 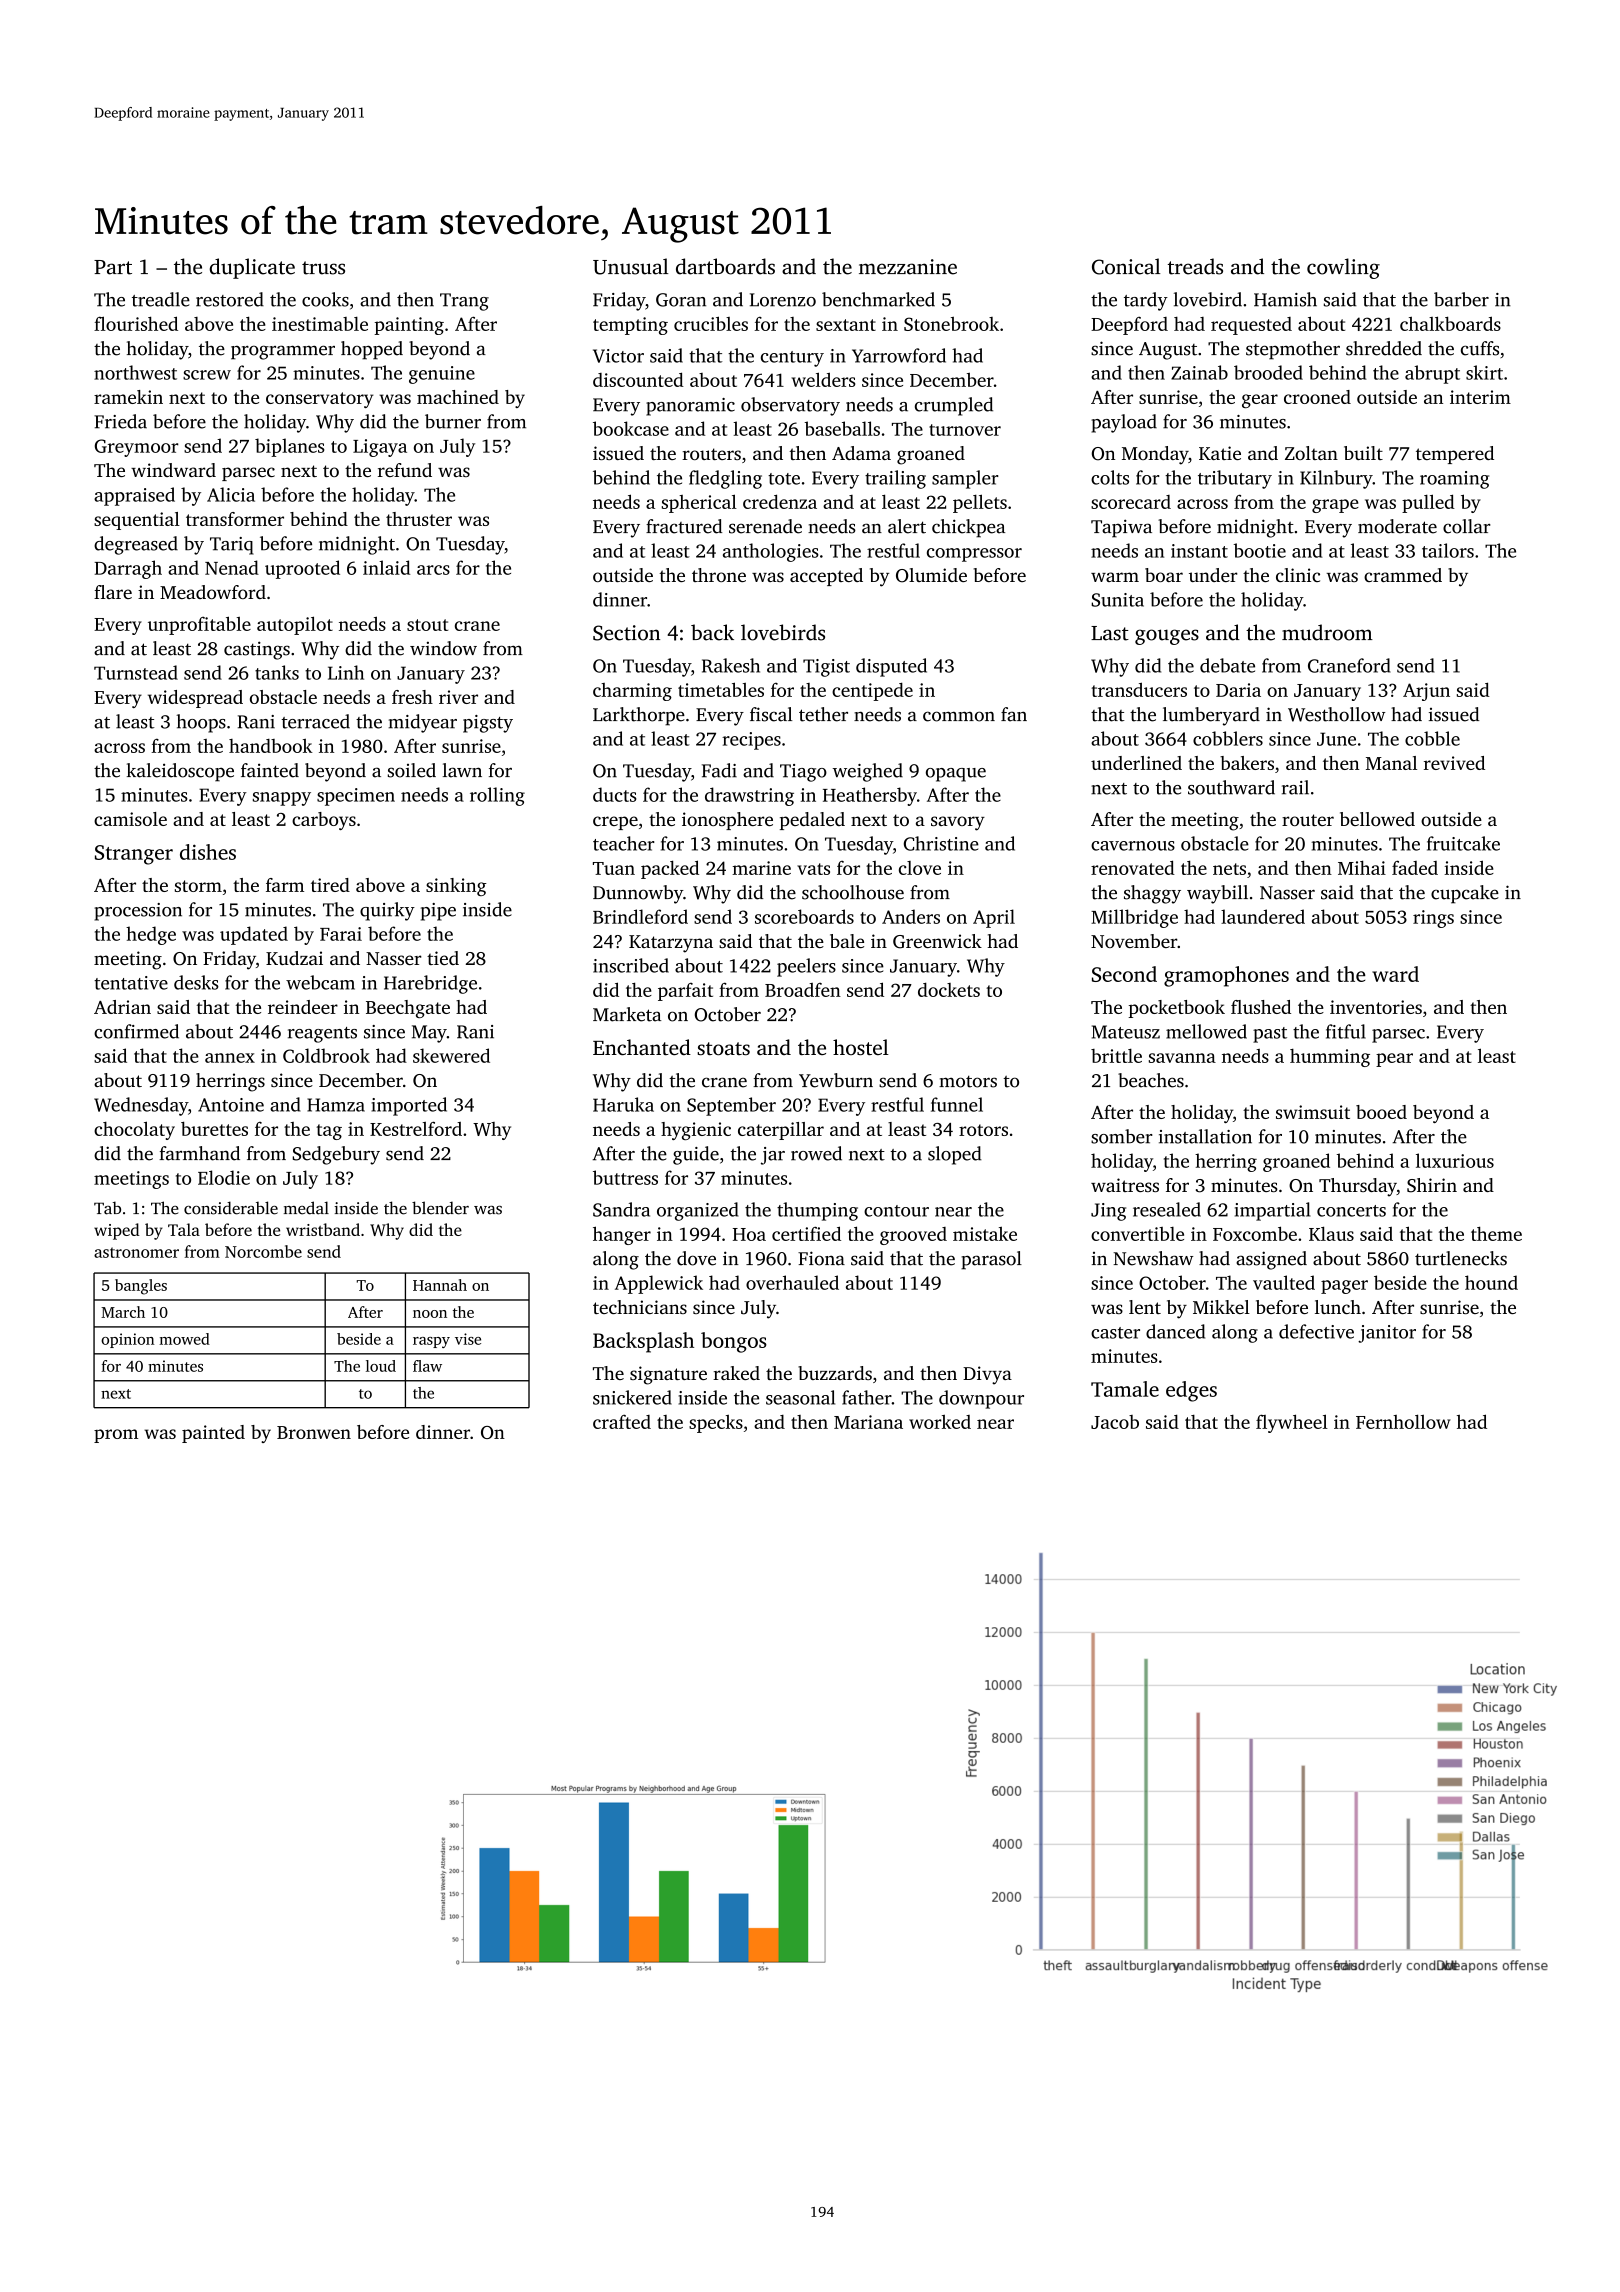 I want to click on discounted, so click(x=638, y=379).
